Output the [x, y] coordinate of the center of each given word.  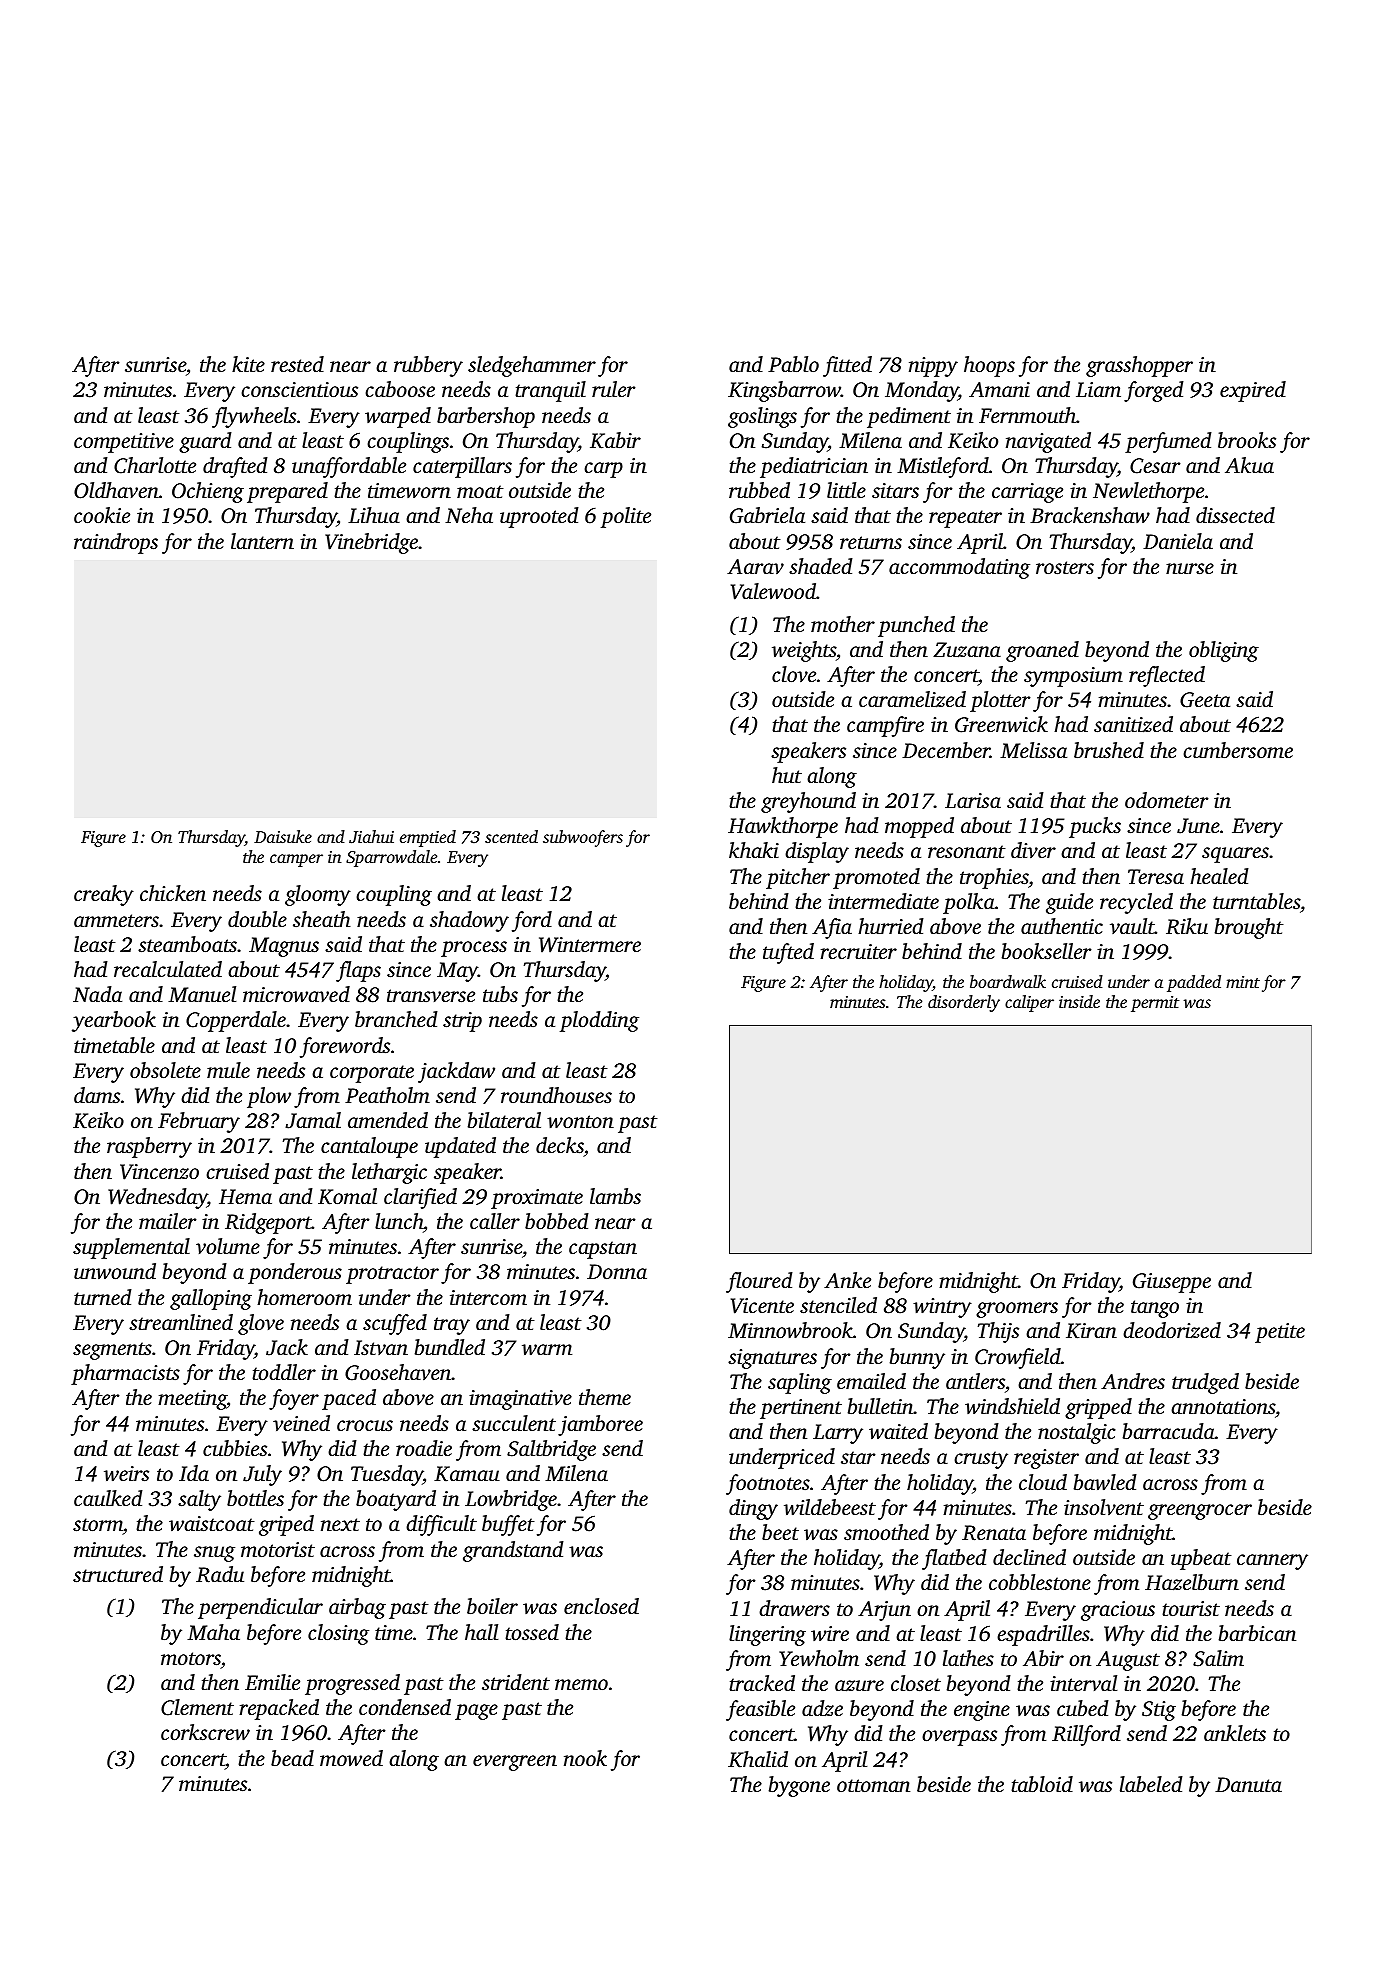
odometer [1167, 800]
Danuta [1248, 1784]
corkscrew [205, 1732]
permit [1155, 1004]
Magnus [284, 947]
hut [787, 775]
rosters [1065, 567]
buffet [508, 1525]
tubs [500, 994]
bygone [799, 1786]
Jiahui [371, 837]
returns [871, 542]
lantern [262, 541]
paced [349, 1399]
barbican [1257, 1633]
